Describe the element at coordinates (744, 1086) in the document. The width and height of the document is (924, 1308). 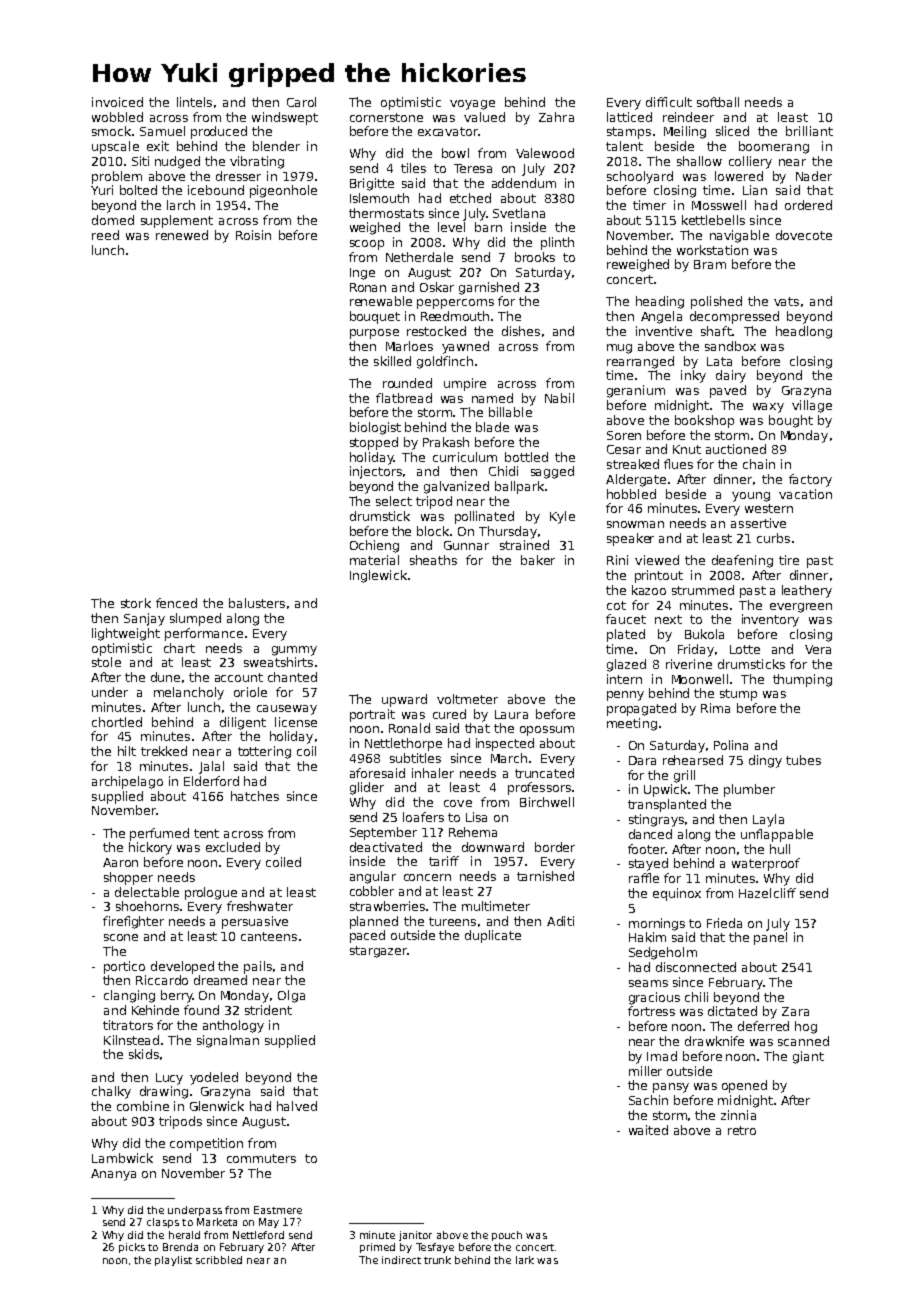
I see `opened` at that location.
